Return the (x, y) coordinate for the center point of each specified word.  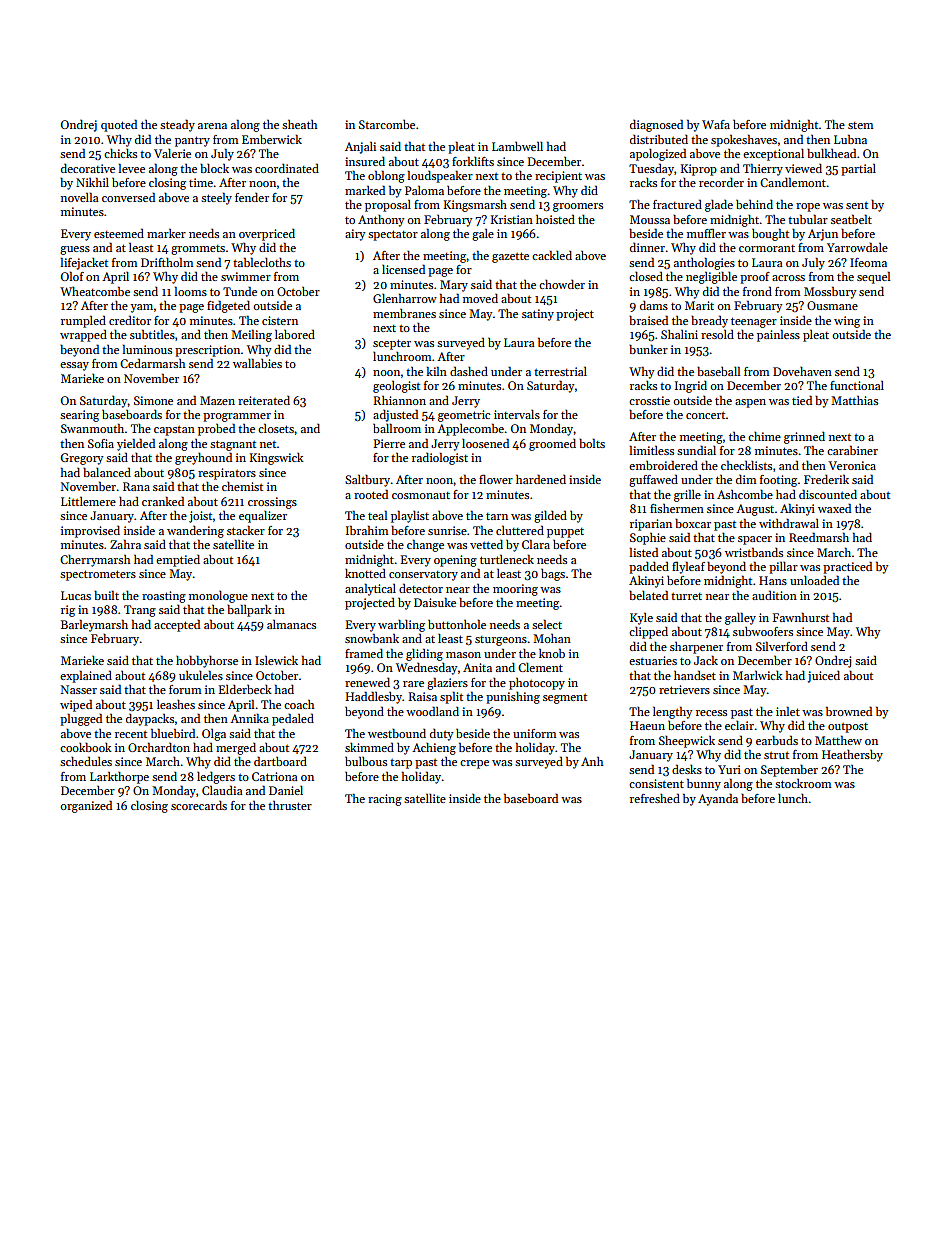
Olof (72, 276)
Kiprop (699, 170)
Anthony (381, 221)
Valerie (172, 153)
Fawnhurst (801, 617)
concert (706, 415)
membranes (404, 313)
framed (364, 653)
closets (276, 428)
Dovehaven (802, 371)
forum (185, 689)
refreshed (655, 798)
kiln (436, 371)
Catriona (275, 776)
